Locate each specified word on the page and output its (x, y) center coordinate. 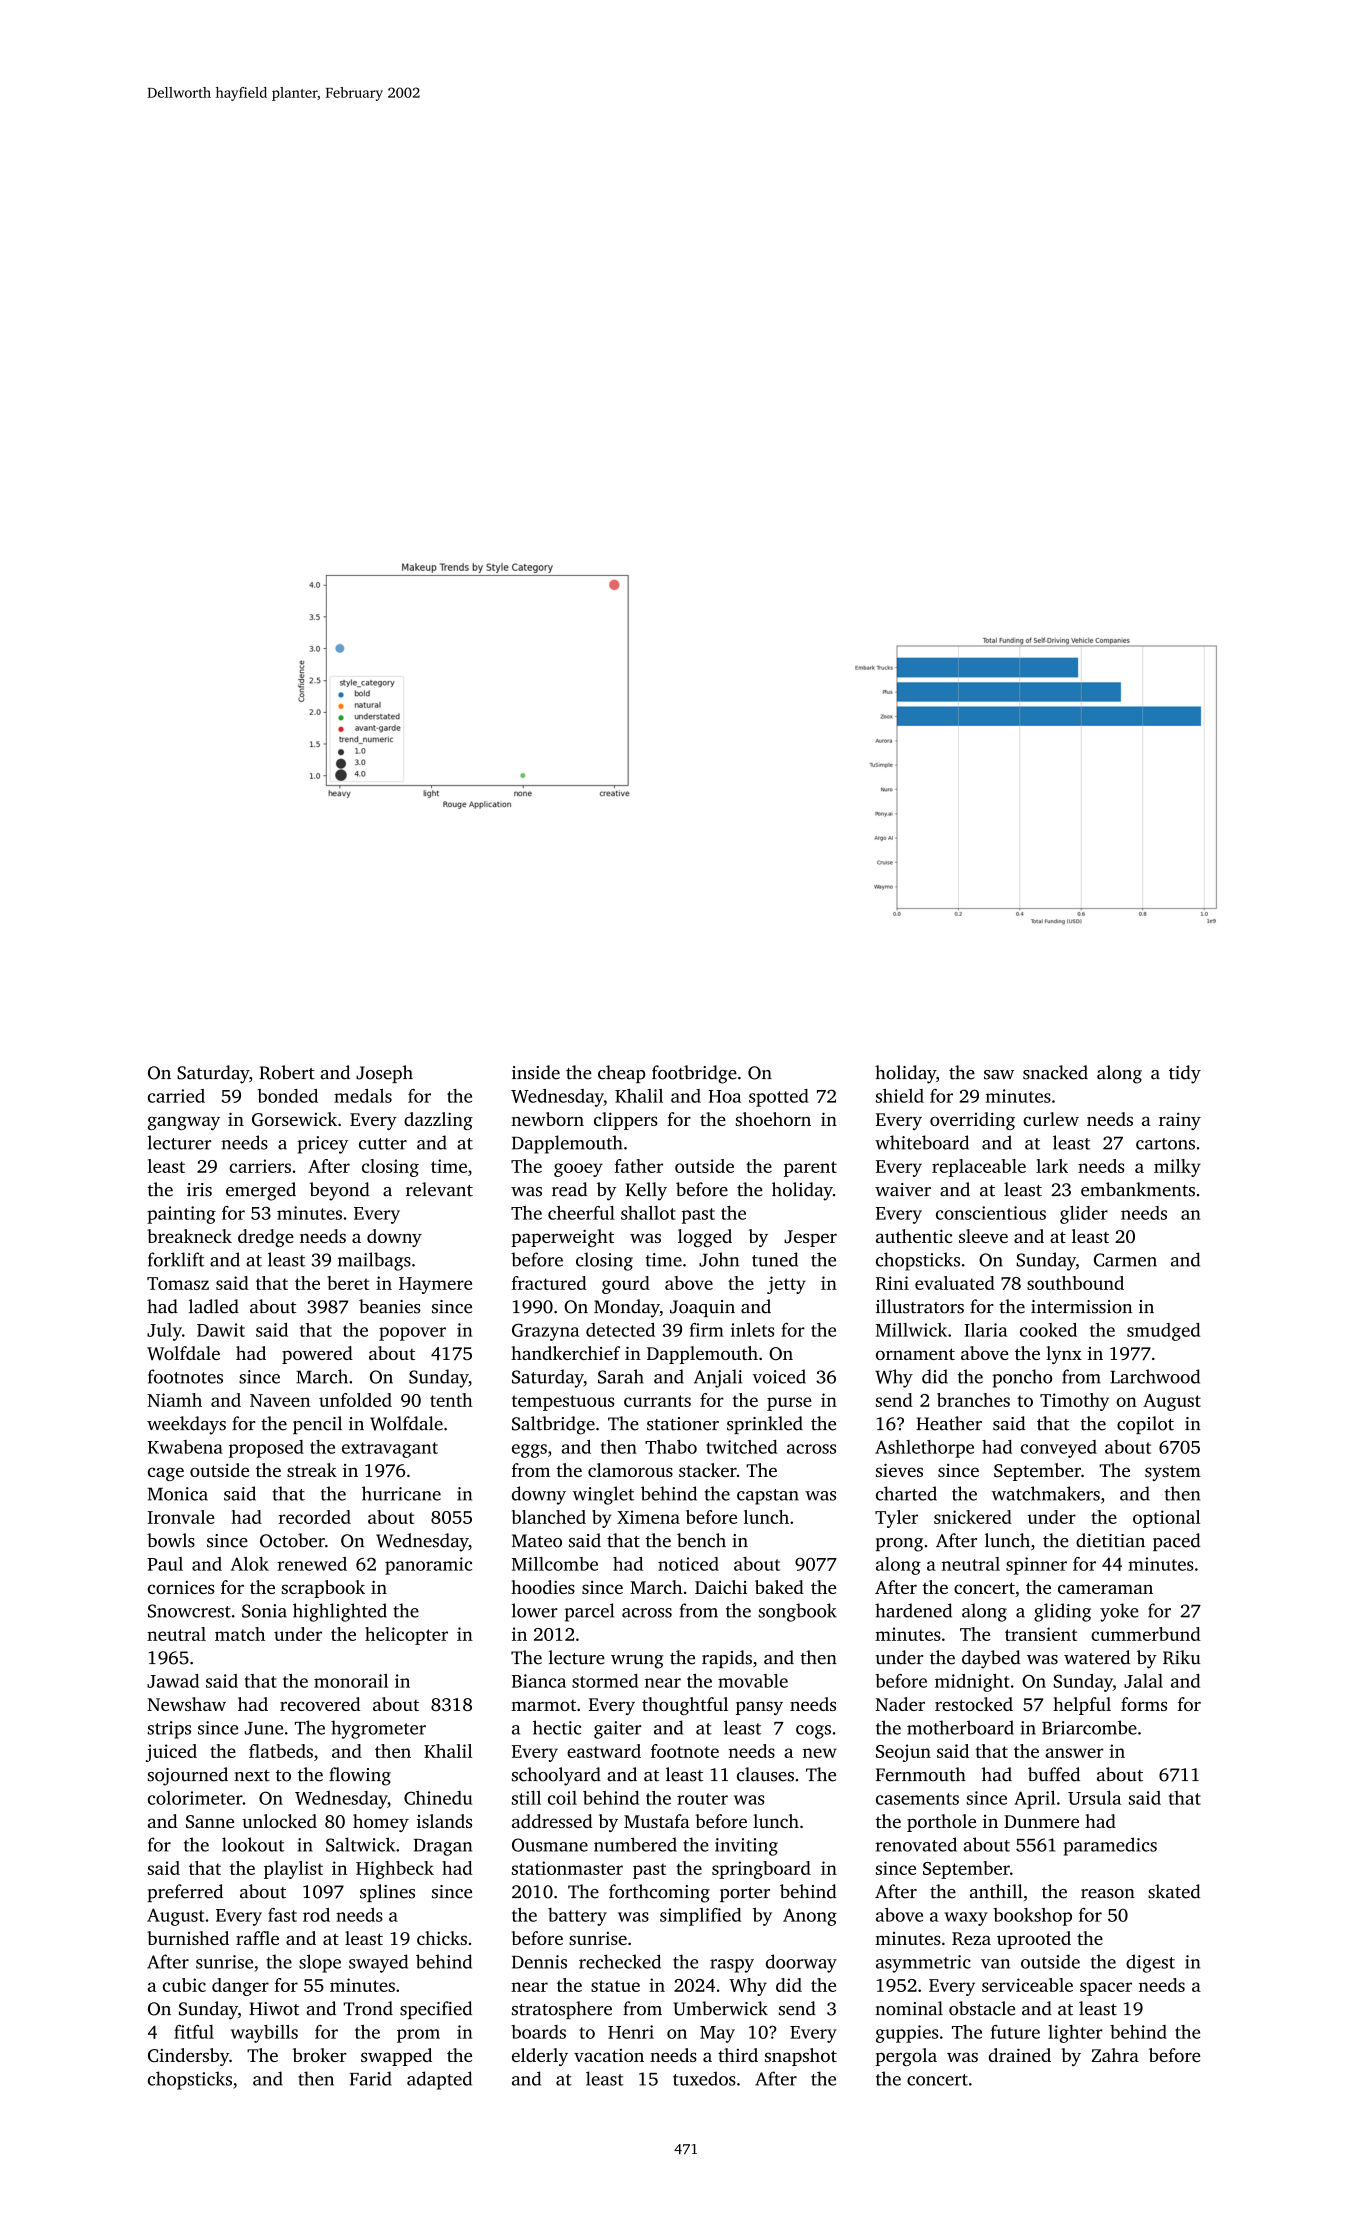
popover (412, 1334)
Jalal (1143, 1681)
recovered (320, 1704)
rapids (727, 1659)
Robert (287, 1072)
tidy (1185, 1074)
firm (707, 1330)
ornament (915, 1354)
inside (536, 1072)
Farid (370, 2078)
